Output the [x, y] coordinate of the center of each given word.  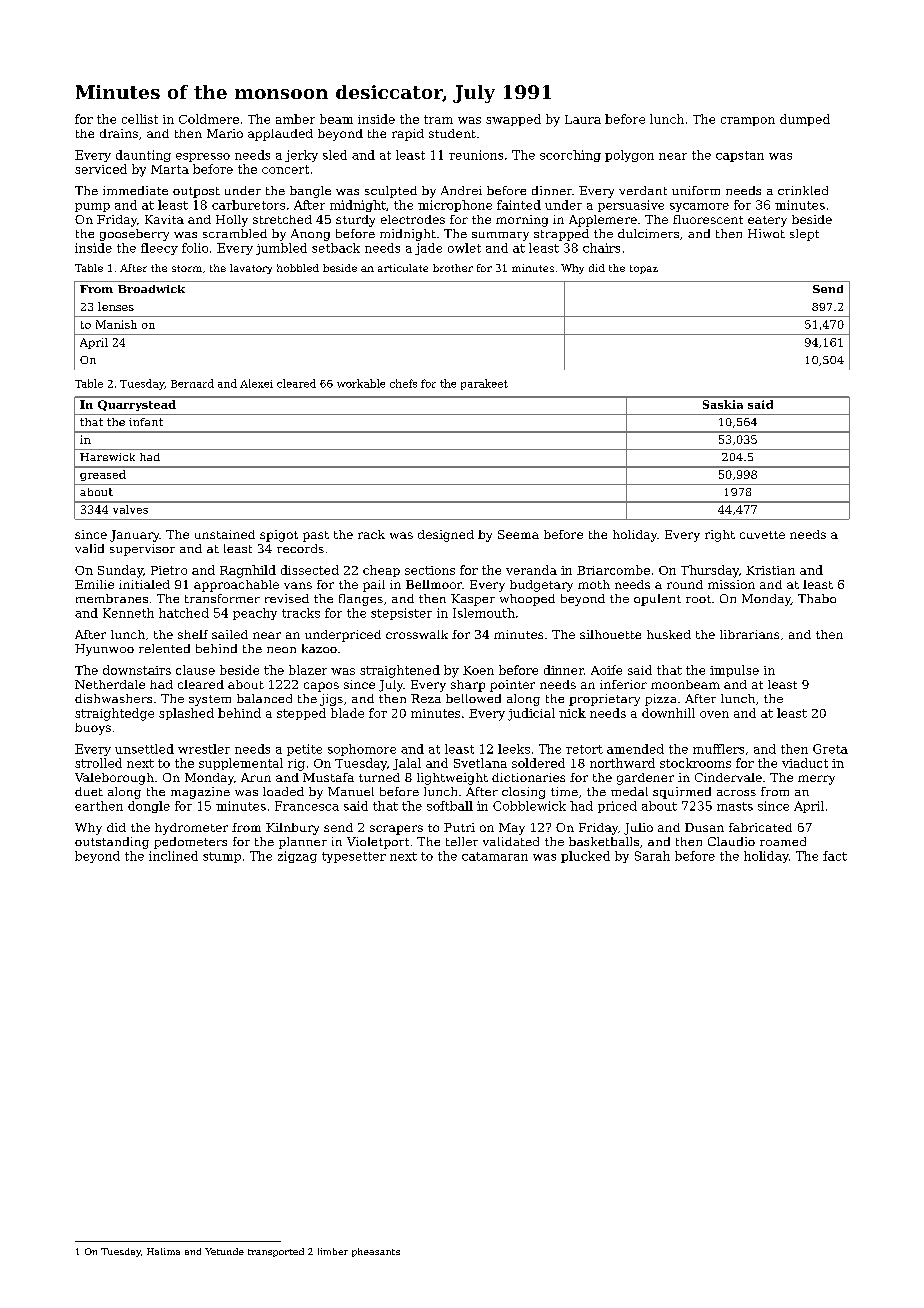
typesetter [354, 857]
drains [119, 133]
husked [669, 634]
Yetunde [224, 1251]
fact [835, 856]
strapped [561, 235]
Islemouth [484, 613]
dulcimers [648, 233]
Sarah [652, 856]
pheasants [376, 1252]
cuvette [762, 535]
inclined [173, 856]
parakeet [484, 384]
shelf [193, 634]
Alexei [256, 383]
